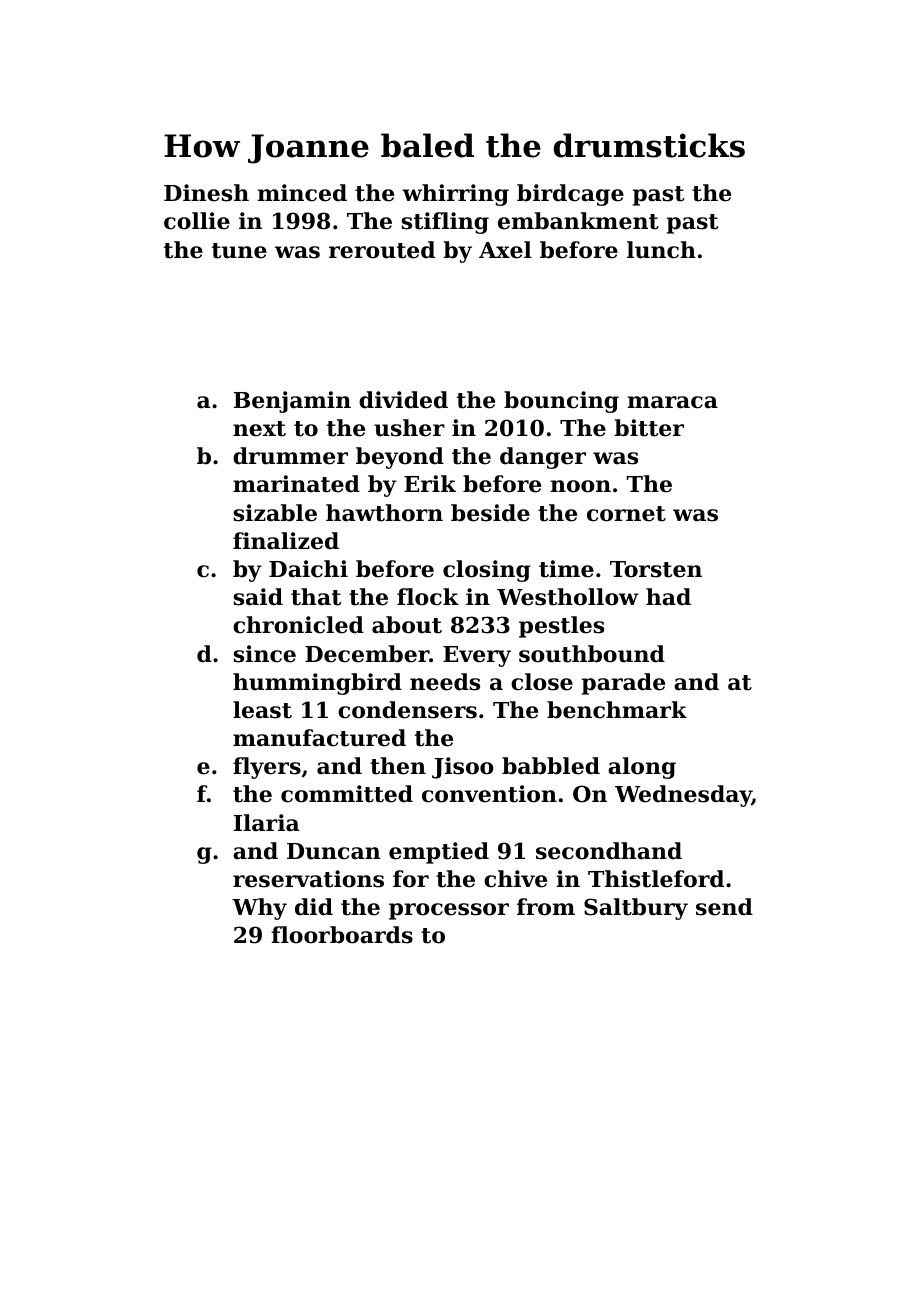 The height and width of the image is (1311, 924). What do you see at coordinates (649, 428) in the image?
I see `bitter` at bounding box center [649, 428].
